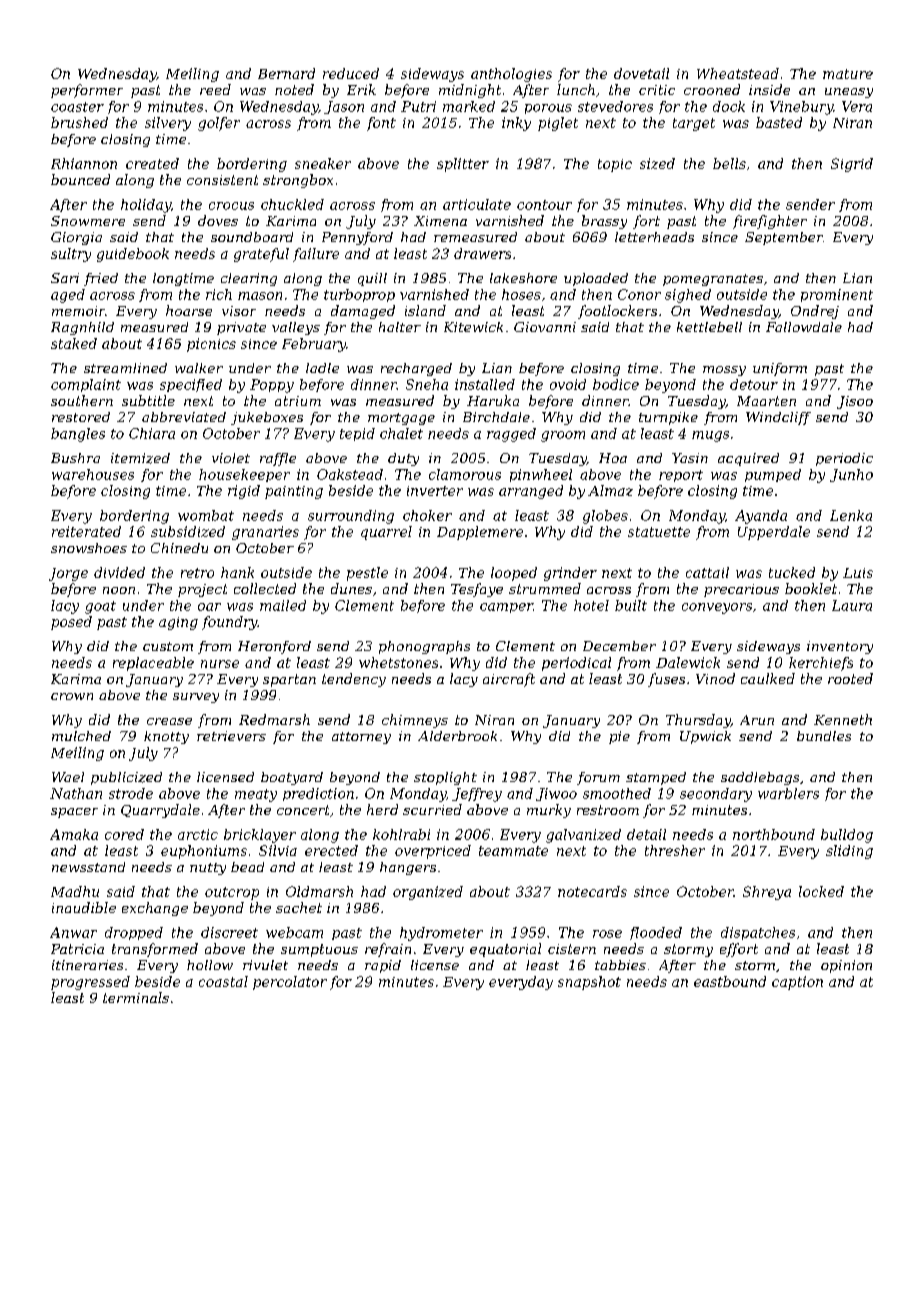 Image resolution: width=924 pixels, height=1308 pixels. Describe the element at coordinates (568, 384) in the page. I see `ovoid` at that location.
